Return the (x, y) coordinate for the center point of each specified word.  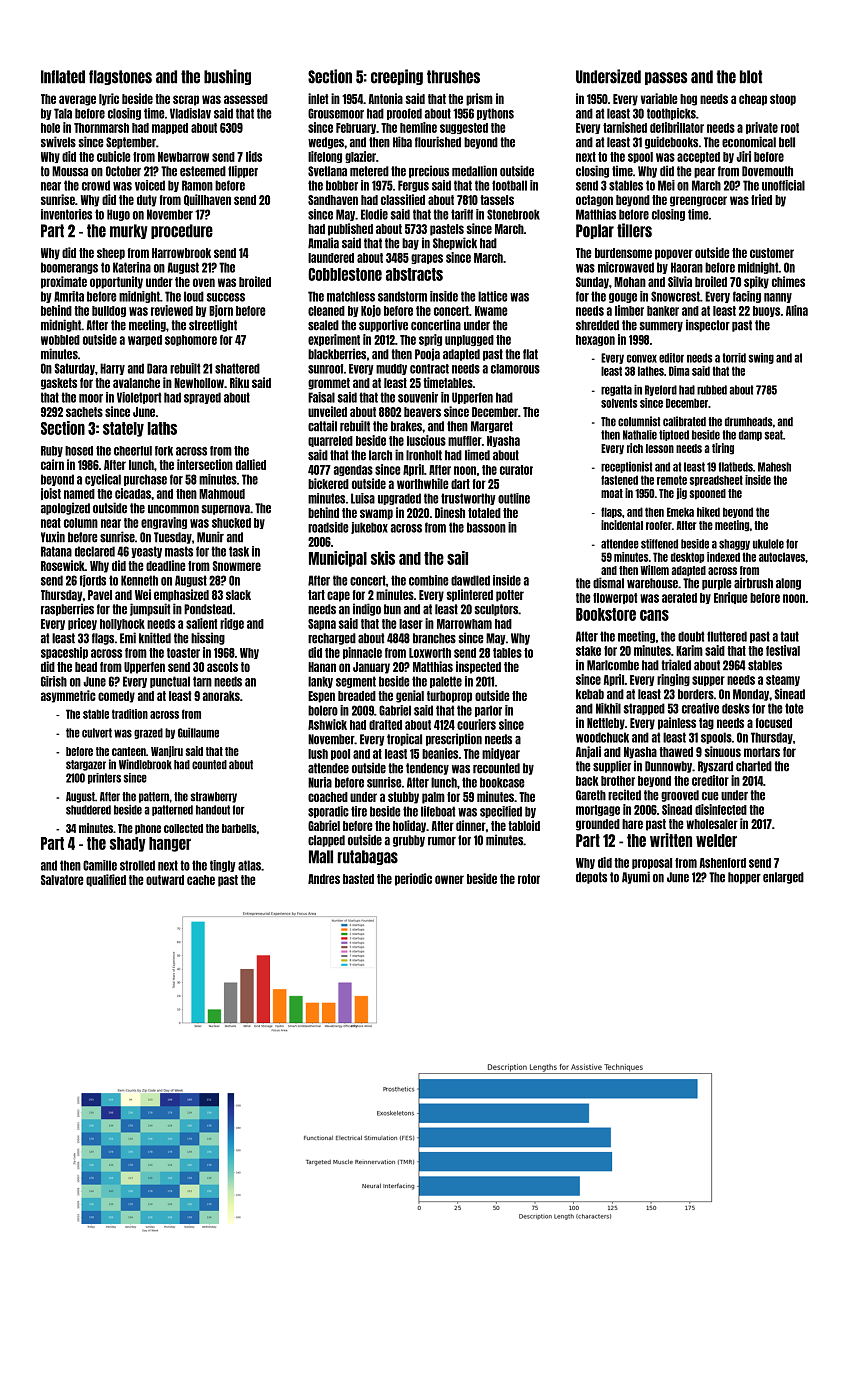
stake (588, 651)
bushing (227, 77)
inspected (478, 667)
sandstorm (402, 296)
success (226, 297)
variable (659, 98)
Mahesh (774, 467)
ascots (222, 667)
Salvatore (62, 880)
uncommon (173, 509)
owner (449, 879)
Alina (797, 310)
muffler (465, 441)
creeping (397, 77)
